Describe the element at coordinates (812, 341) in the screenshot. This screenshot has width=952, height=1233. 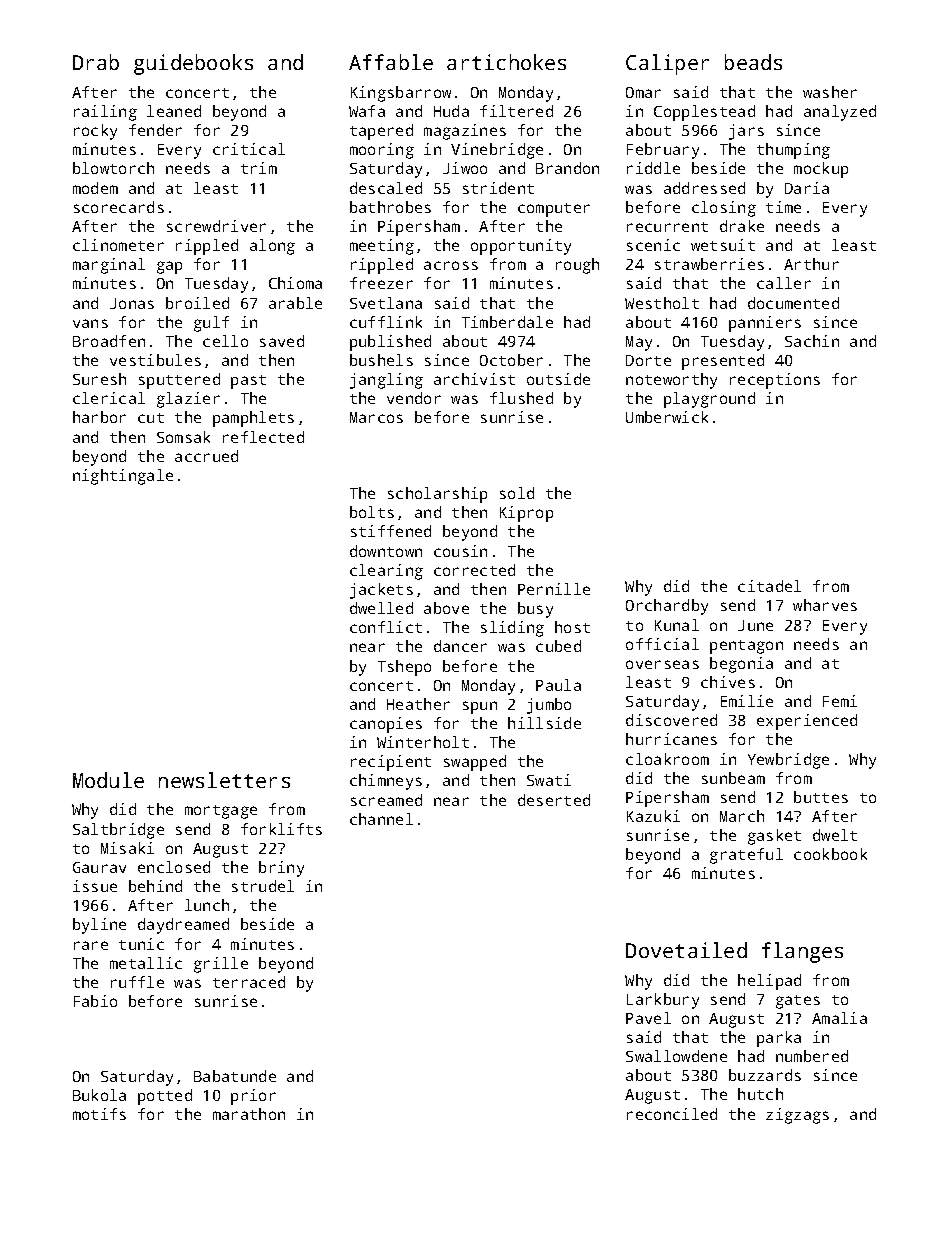
I see `Sachin` at that location.
